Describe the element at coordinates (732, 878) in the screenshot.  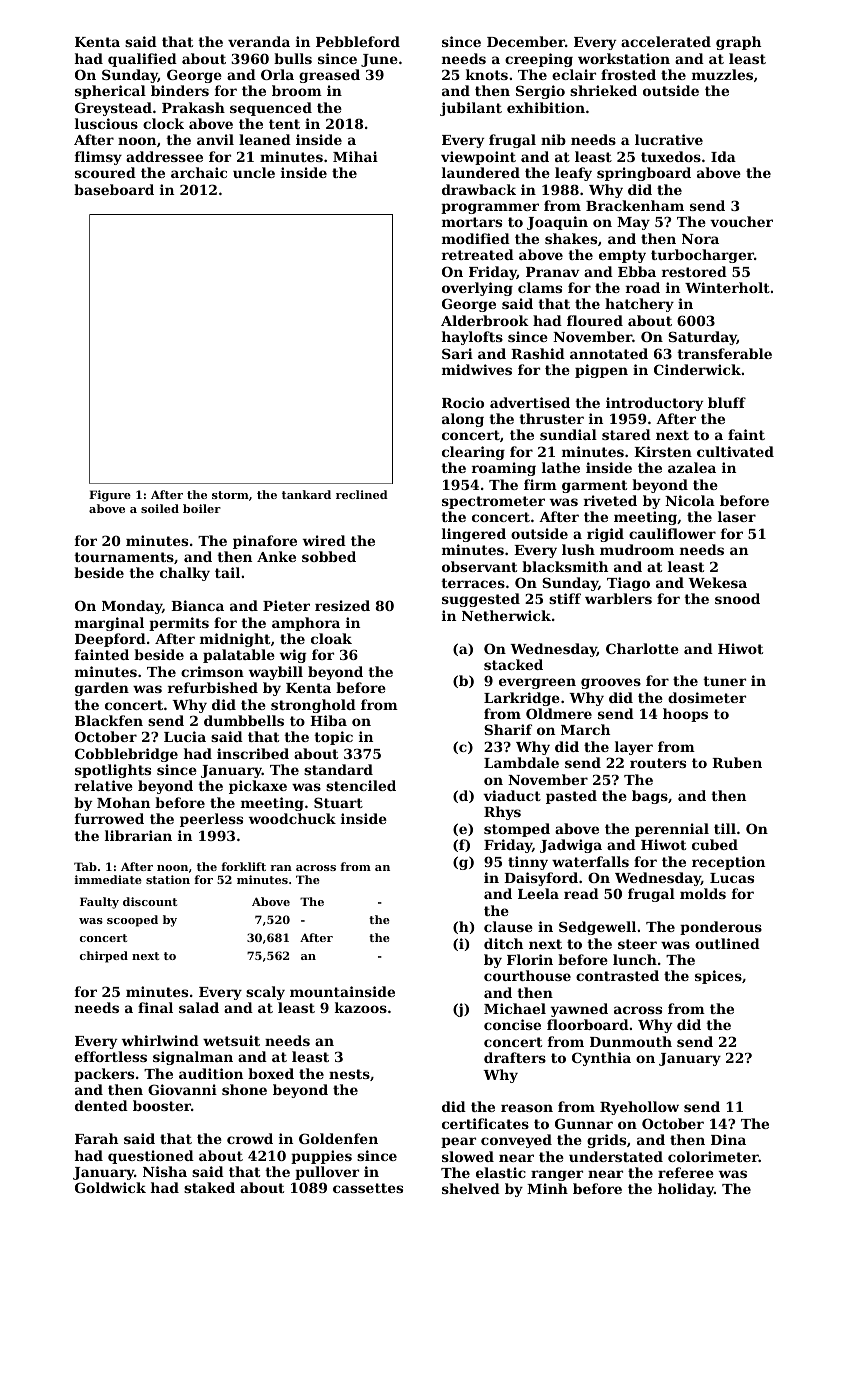
I see `Lucas` at that location.
